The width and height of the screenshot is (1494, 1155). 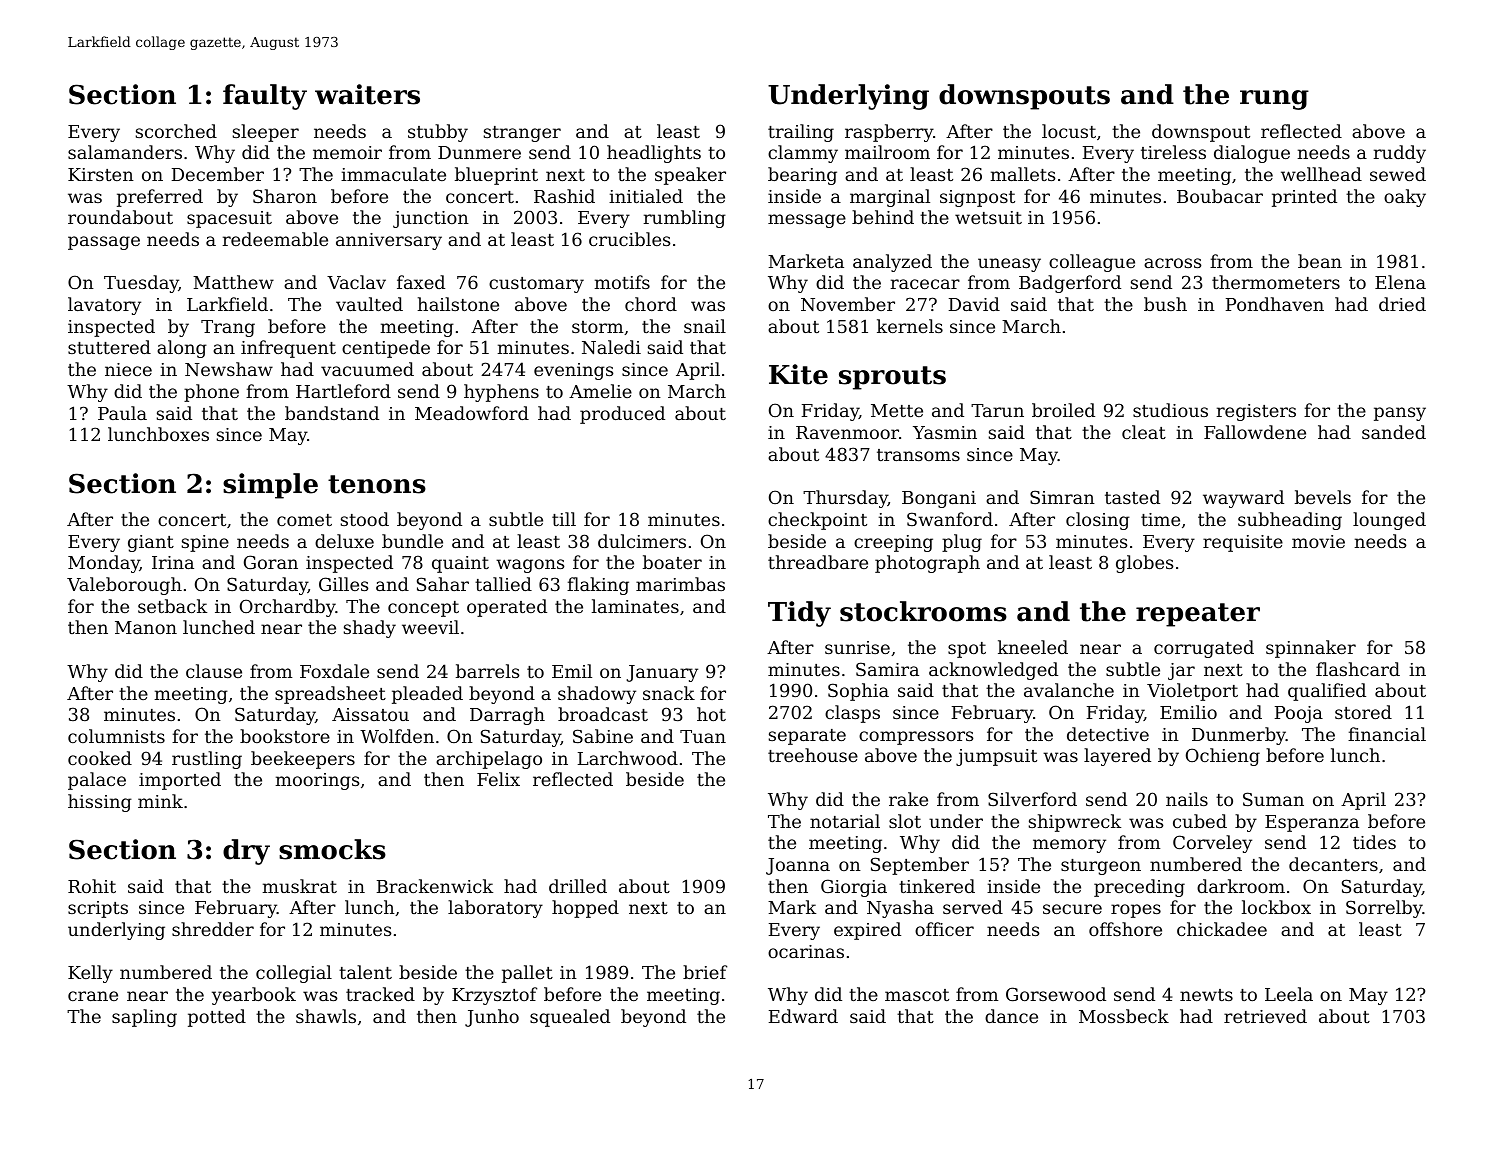 What do you see at coordinates (1032, 799) in the screenshot?
I see `Silverford` at bounding box center [1032, 799].
